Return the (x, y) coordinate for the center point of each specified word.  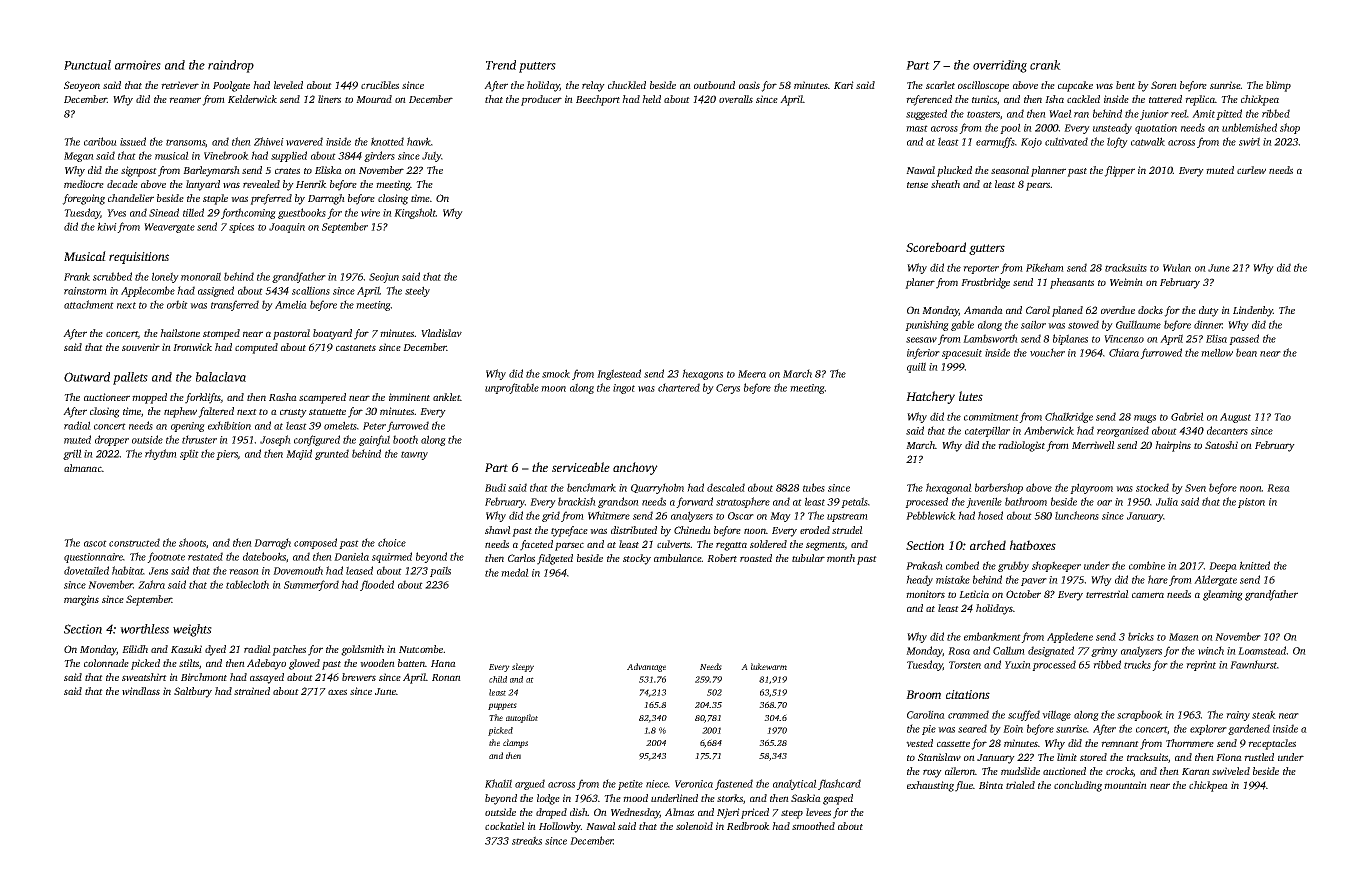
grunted (332, 454)
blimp (1278, 86)
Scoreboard (936, 247)
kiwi (107, 226)
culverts (674, 544)
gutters (987, 249)
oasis (749, 85)
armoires (138, 65)
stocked (1152, 487)
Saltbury (193, 692)
